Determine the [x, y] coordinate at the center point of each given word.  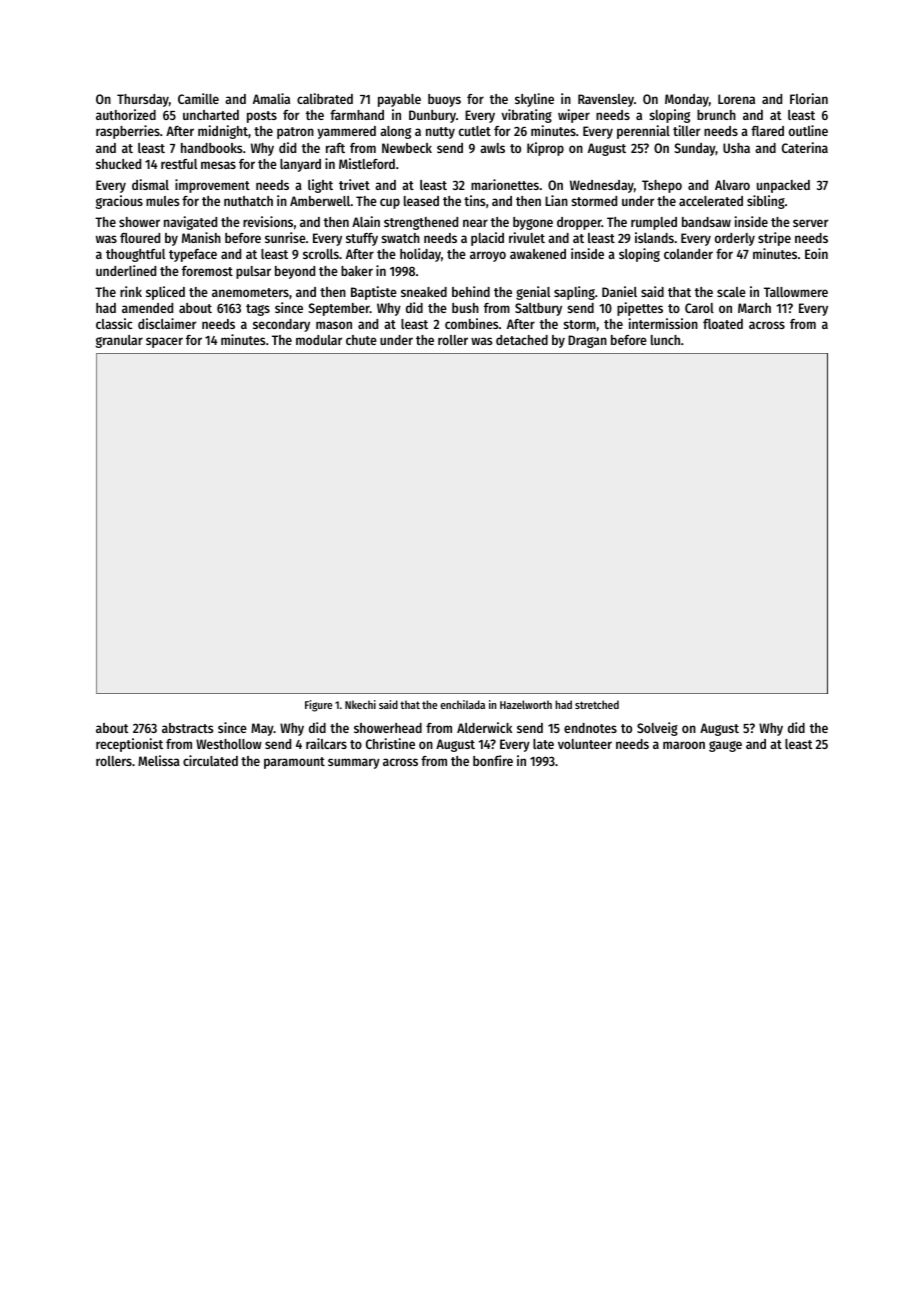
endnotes [590, 728]
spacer [164, 342]
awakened [538, 254]
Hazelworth [526, 704]
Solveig [657, 729]
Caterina [805, 147]
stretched [597, 704]
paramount [294, 763]
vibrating [526, 116]
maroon [684, 745]
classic [114, 323]
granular [119, 341]
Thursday [143, 100]
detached [522, 340]
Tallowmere [796, 292]
